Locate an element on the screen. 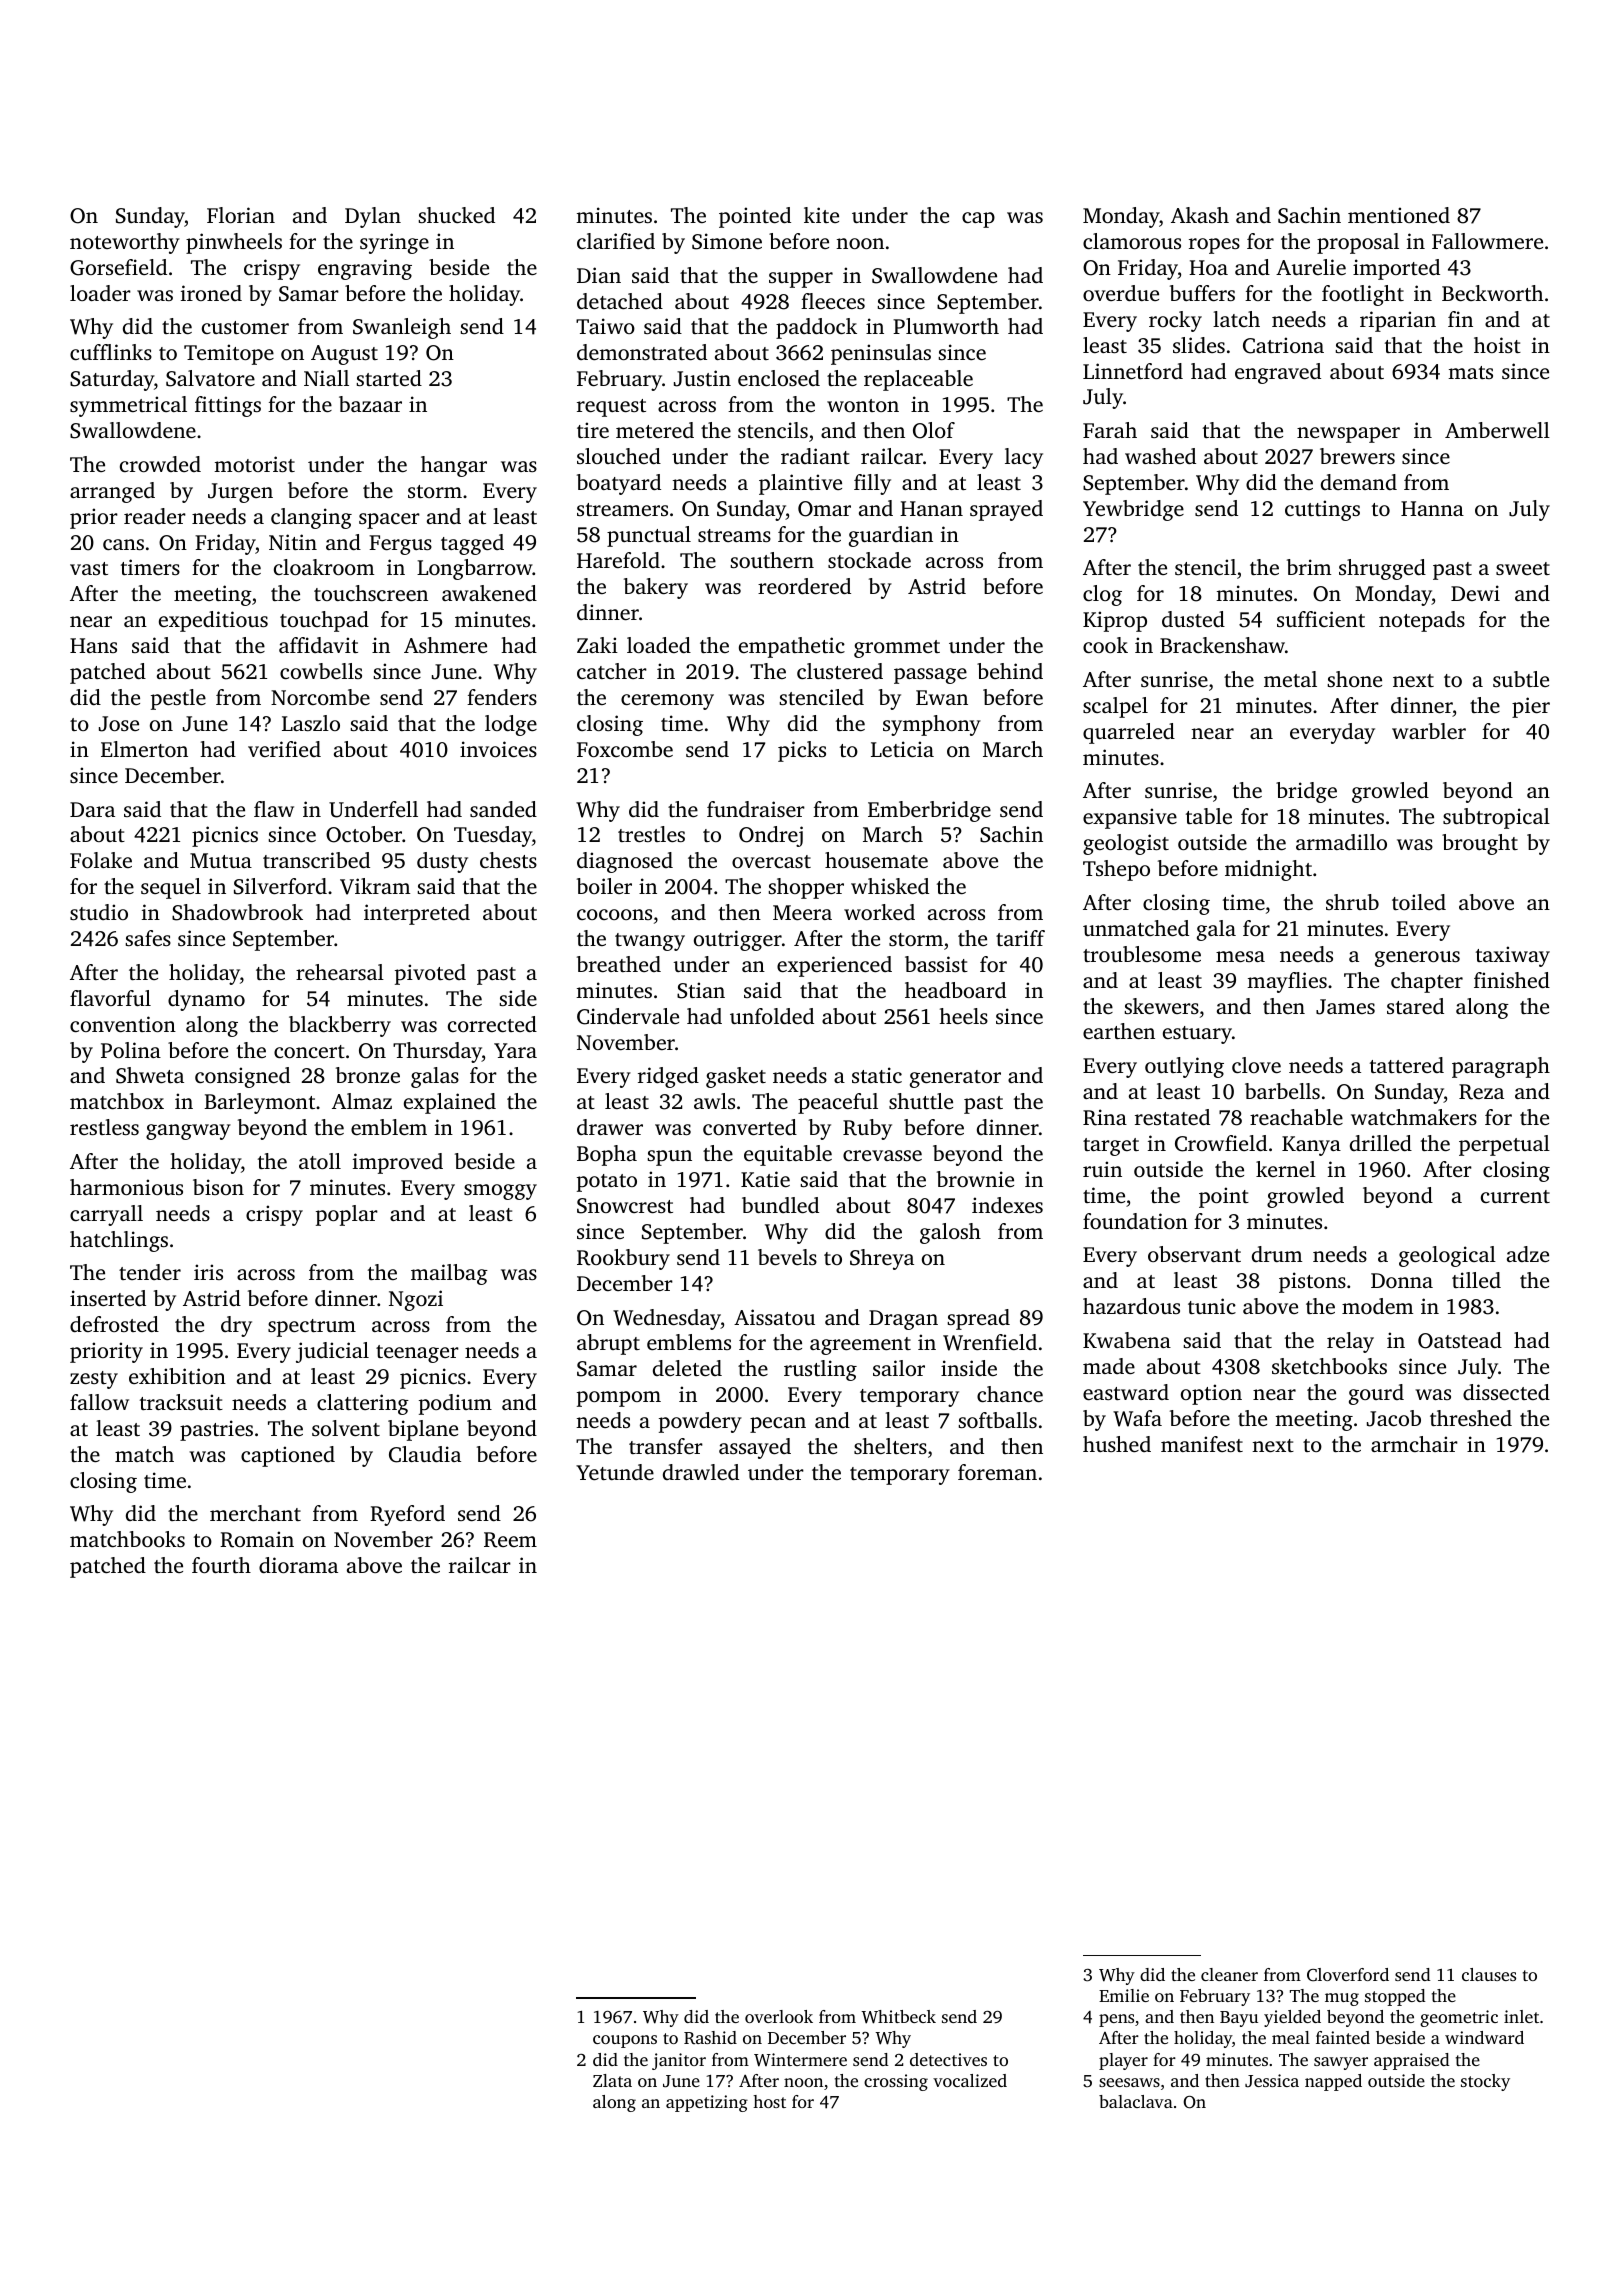  cleaner is located at coordinates (1229, 1974).
